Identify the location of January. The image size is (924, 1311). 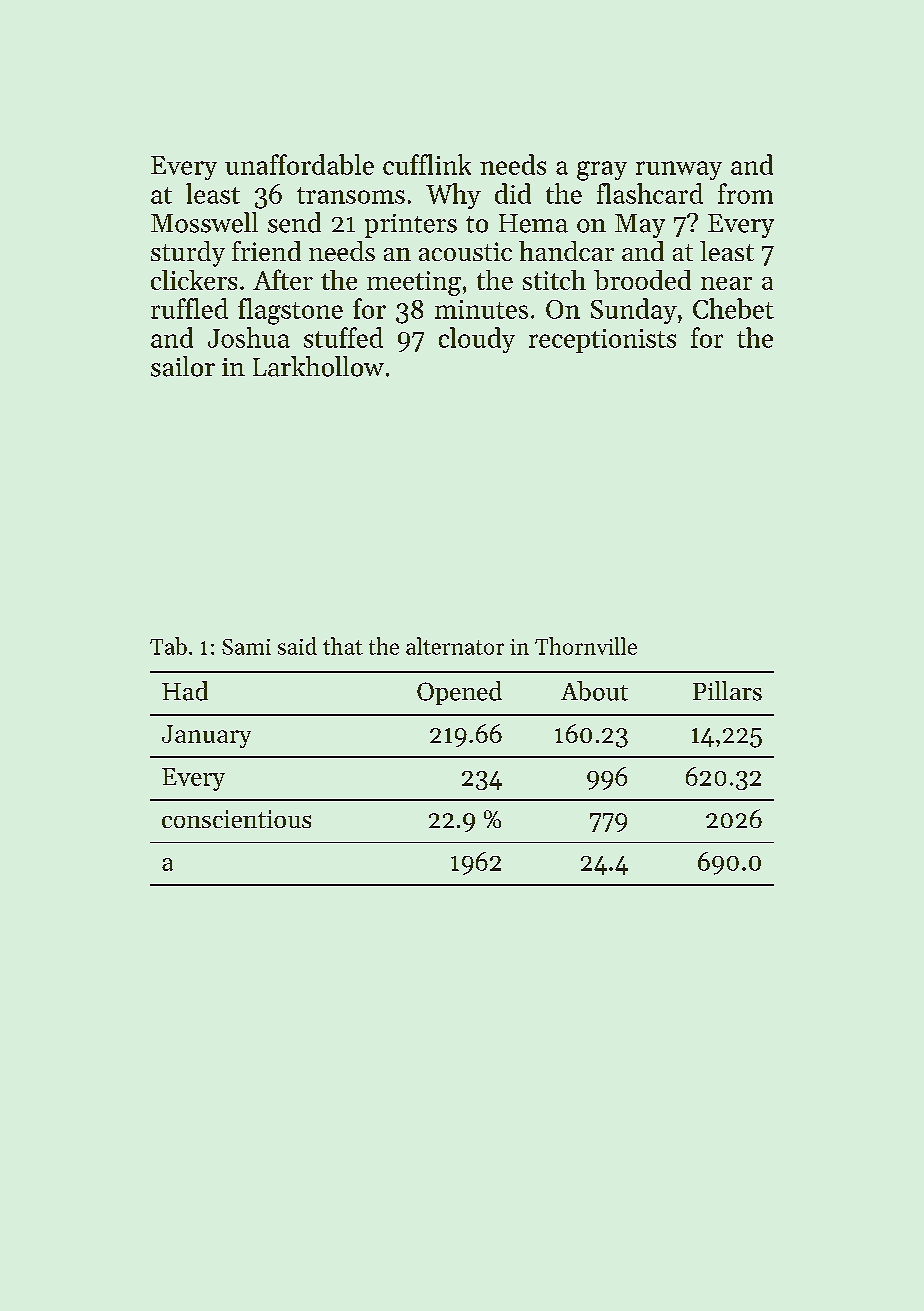
(206, 736).
